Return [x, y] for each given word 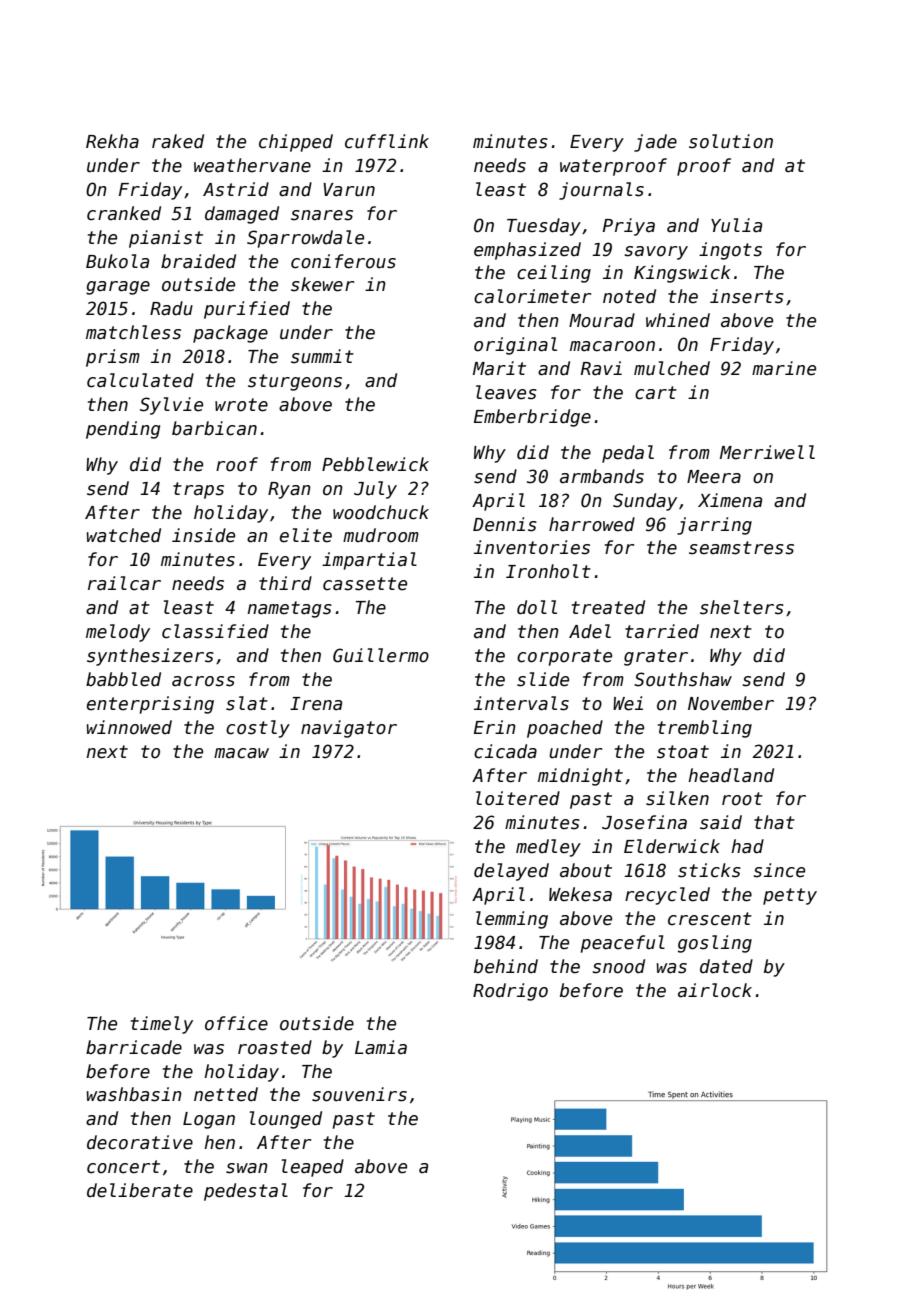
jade [655, 143]
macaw [241, 753]
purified [247, 310]
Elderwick [672, 846]
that [774, 822]
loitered [518, 798]
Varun [349, 190]
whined [678, 320]
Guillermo [381, 655]
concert [123, 1167]
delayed [511, 872]
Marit [499, 368]
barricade [134, 1047]
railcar [124, 583]
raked [178, 141]
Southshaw [683, 679]
